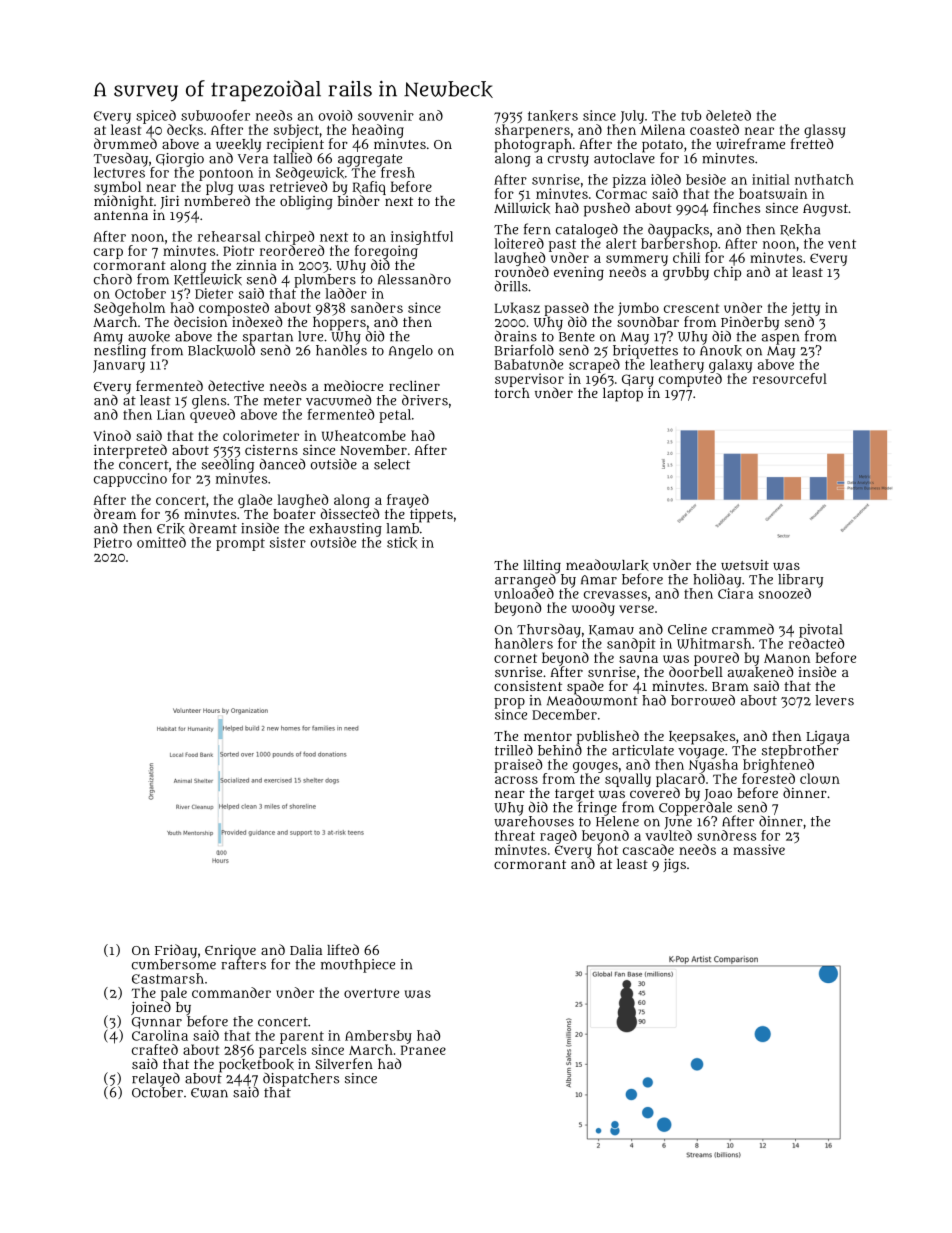 The image size is (952, 1233). Describe the element at coordinates (209, 1093) in the document. I see `Ewan` at that location.
